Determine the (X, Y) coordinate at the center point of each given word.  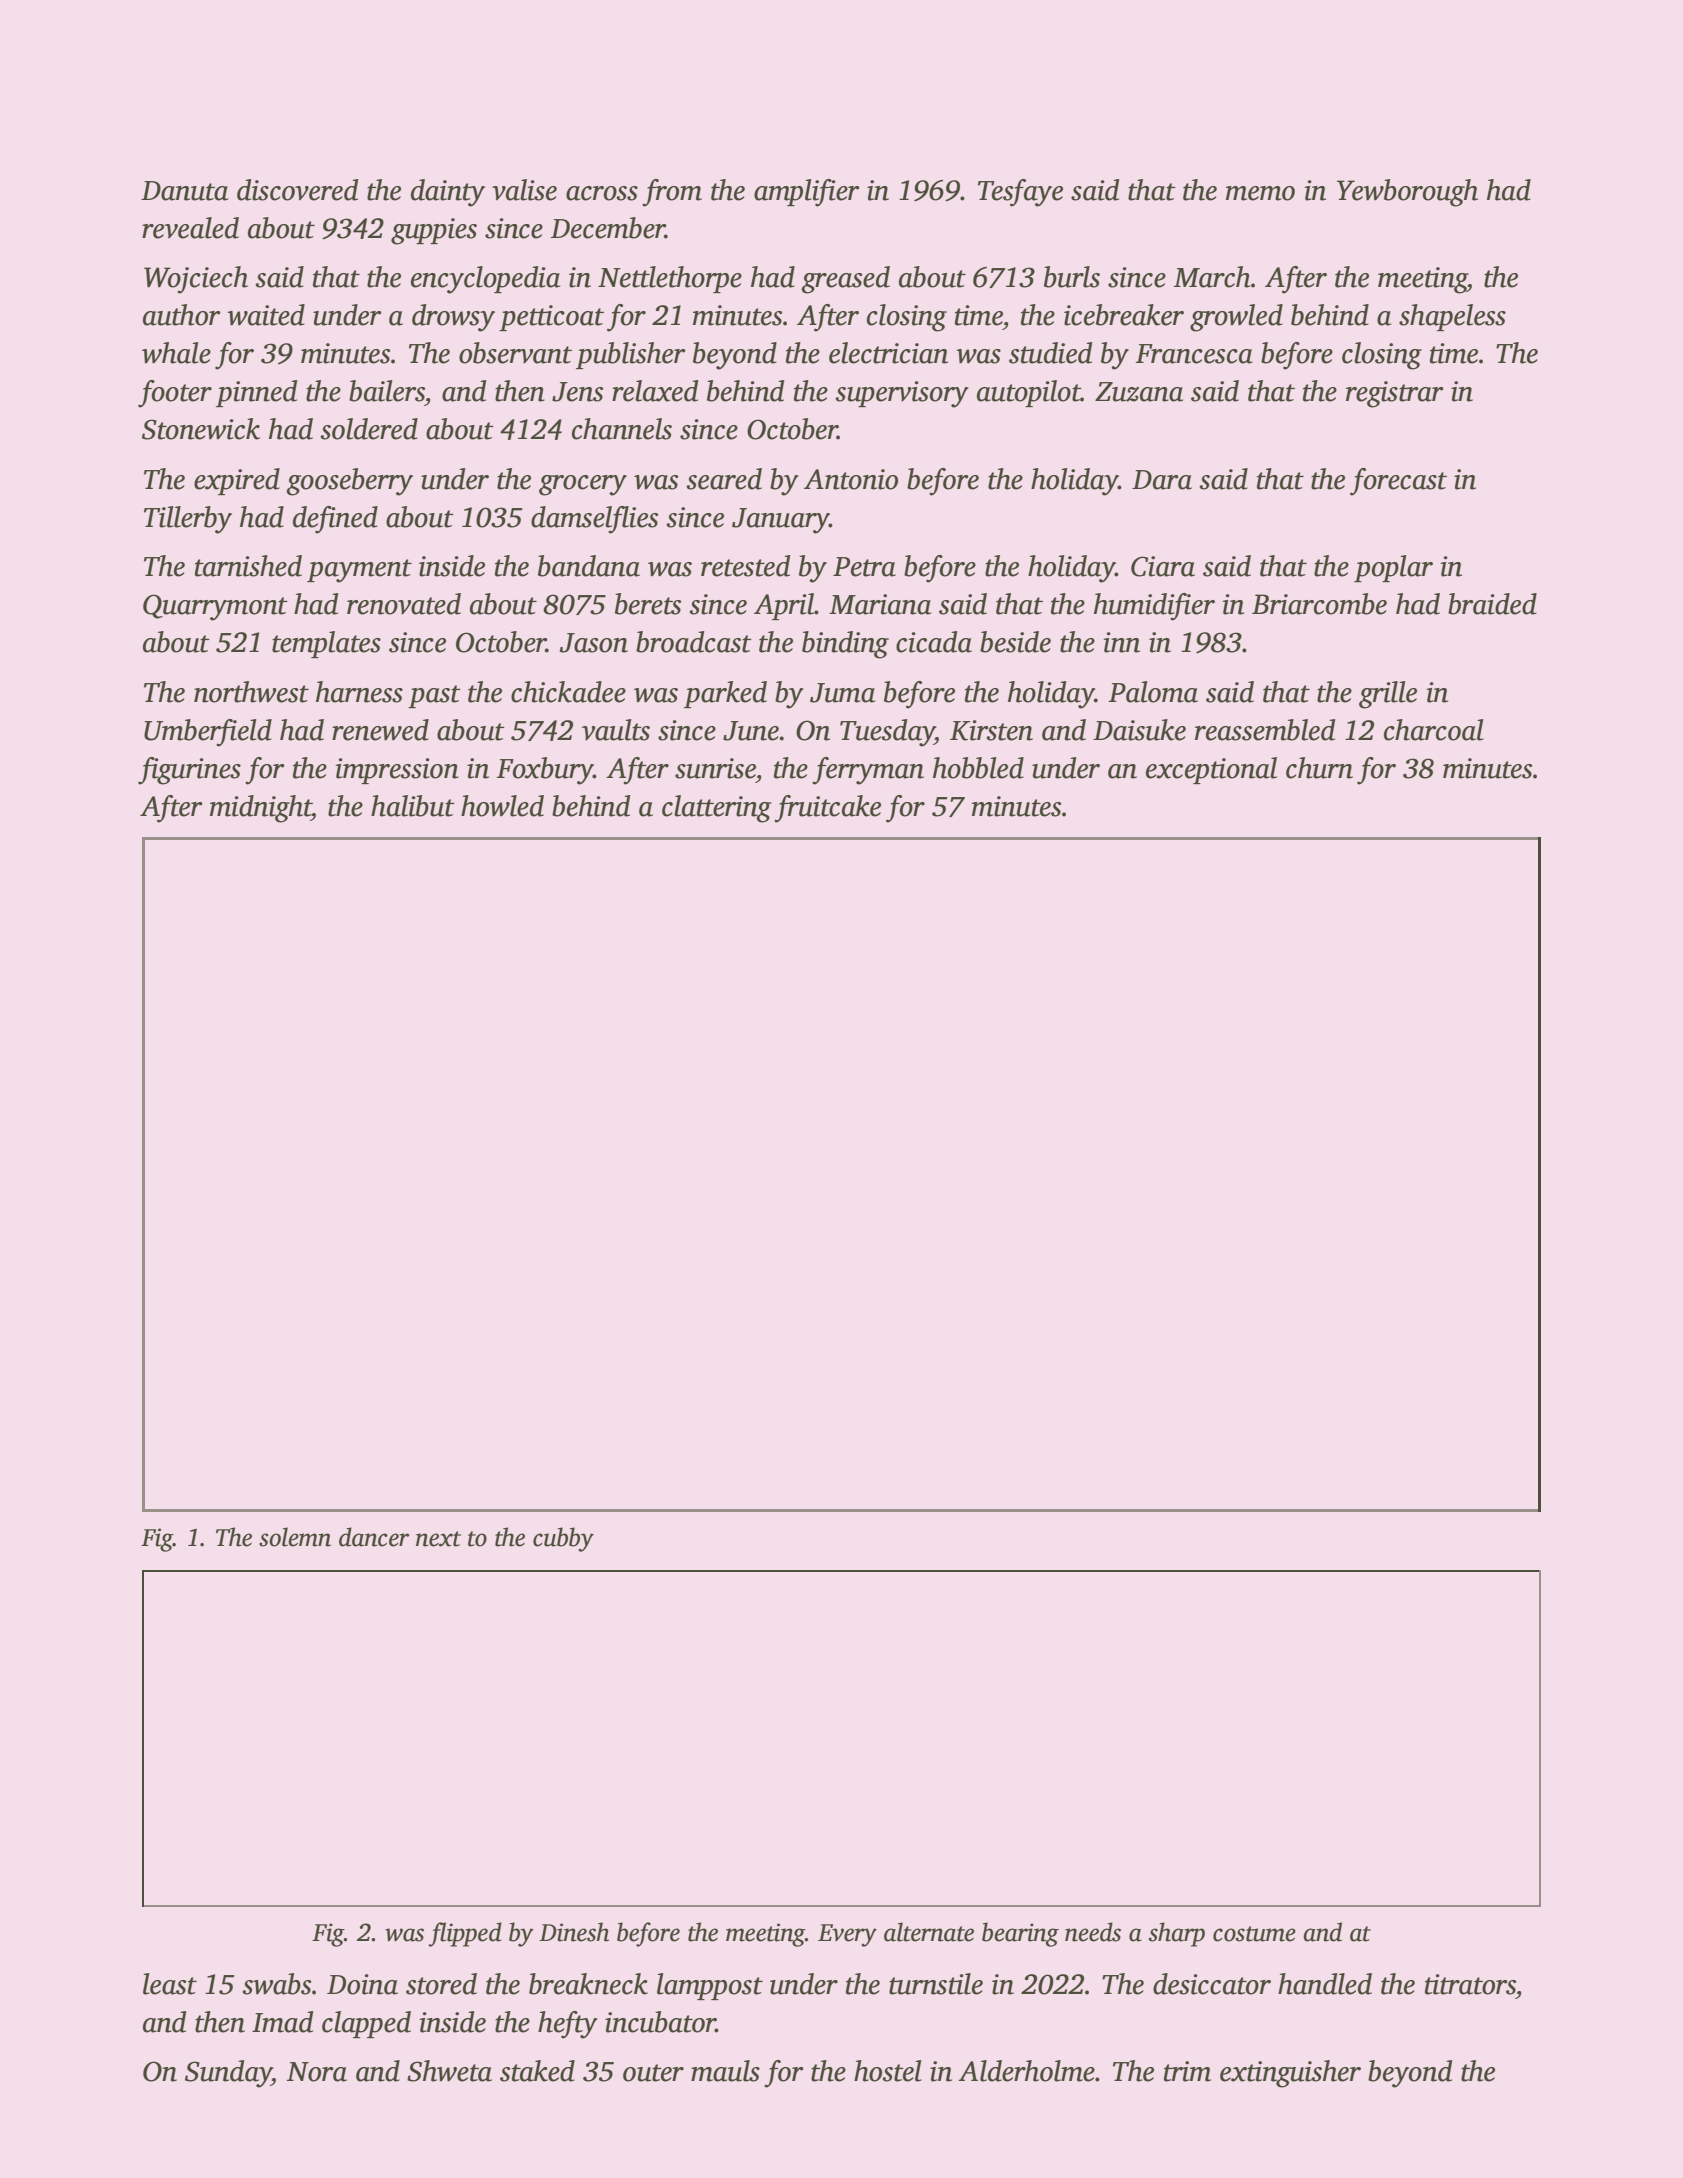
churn (1319, 768)
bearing (1020, 1934)
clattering (717, 809)
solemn (295, 1537)
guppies (434, 231)
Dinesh (574, 1932)
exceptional (1211, 770)
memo (1260, 193)
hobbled (978, 768)
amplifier (807, 193)
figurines (189, 771)
